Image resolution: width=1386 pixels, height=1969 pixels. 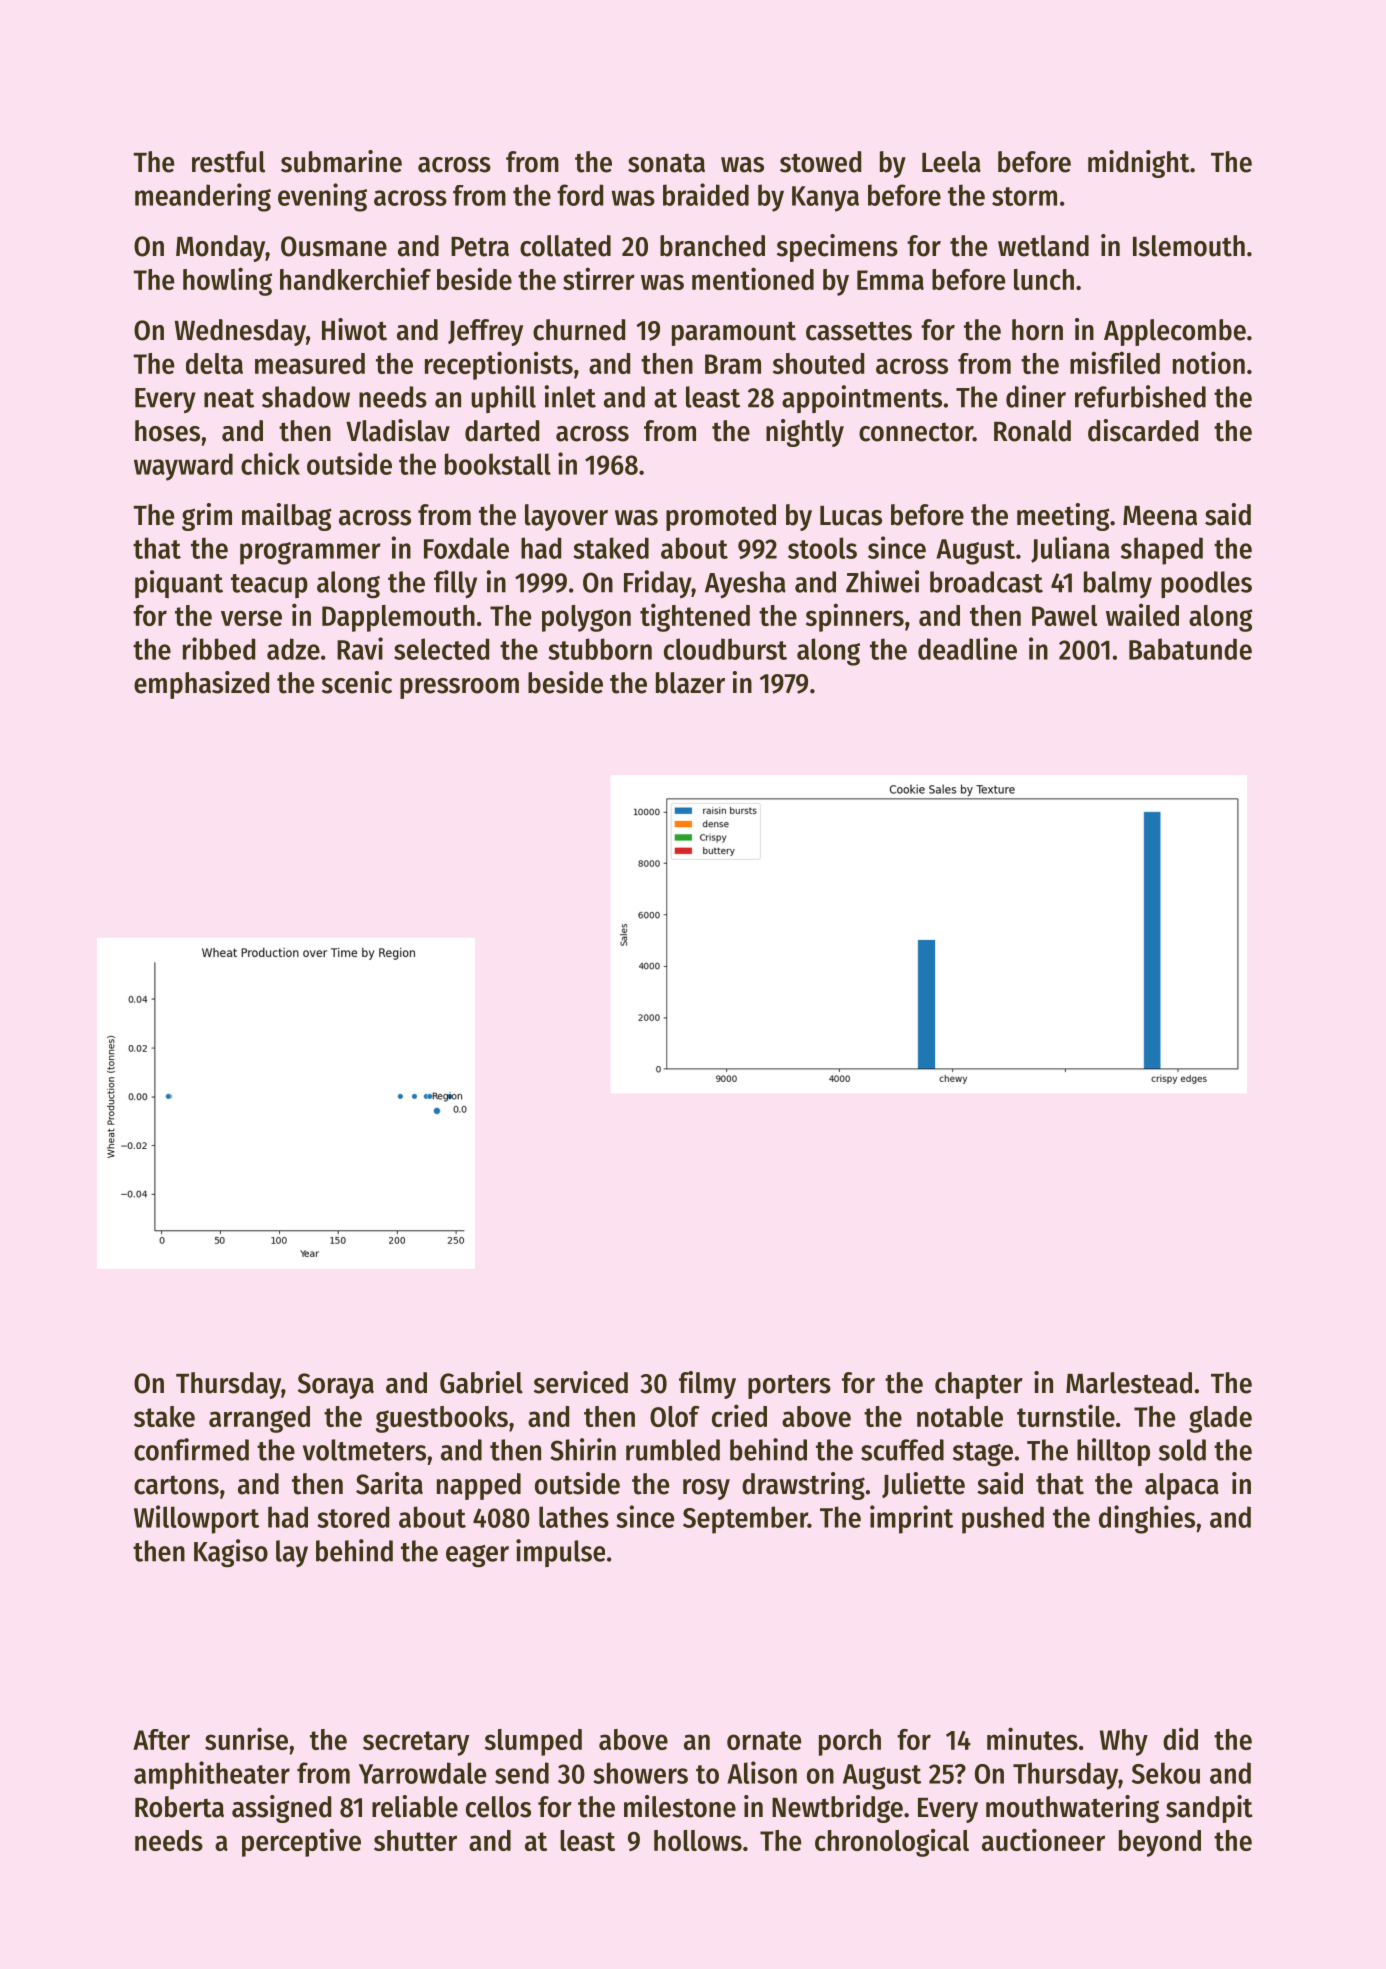 What do you see at coordinates (580, 195) in the image?
I see `ford` at bounding box center [580, 195].
